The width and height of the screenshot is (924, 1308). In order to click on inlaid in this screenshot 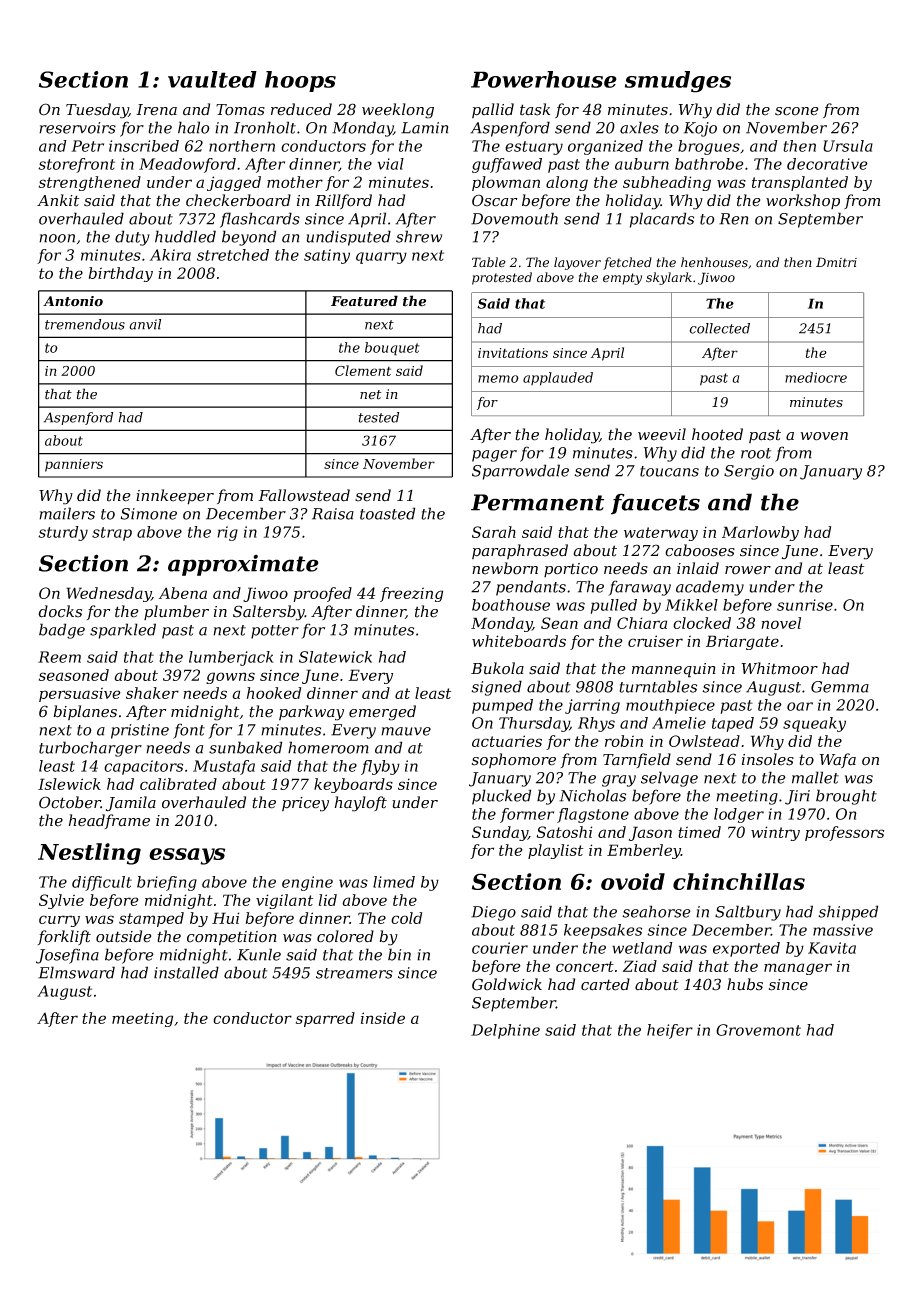, I will do `click(698, 568)`.
